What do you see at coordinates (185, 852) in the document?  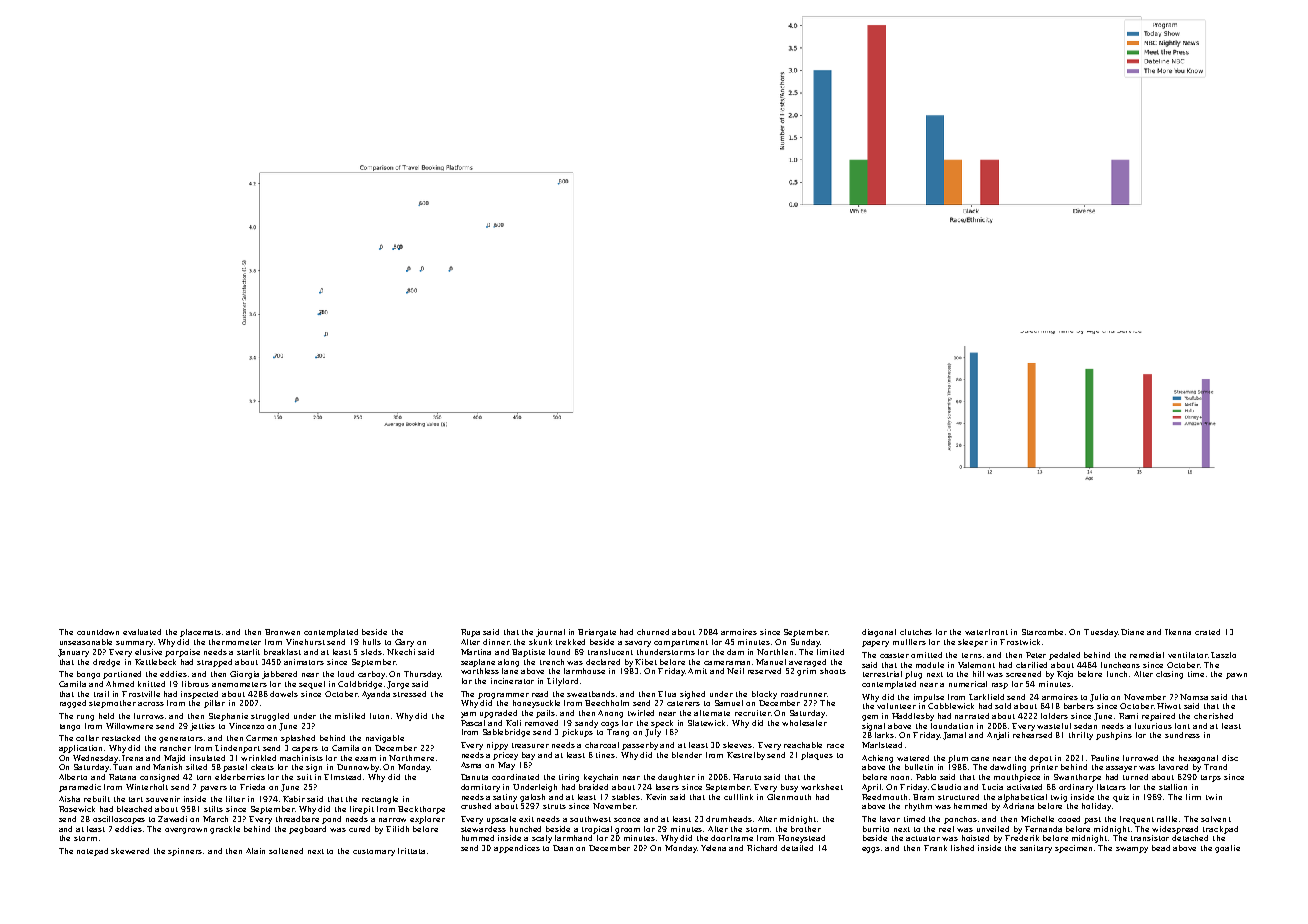 I see `spinners` at bounding box center [185, 852].
